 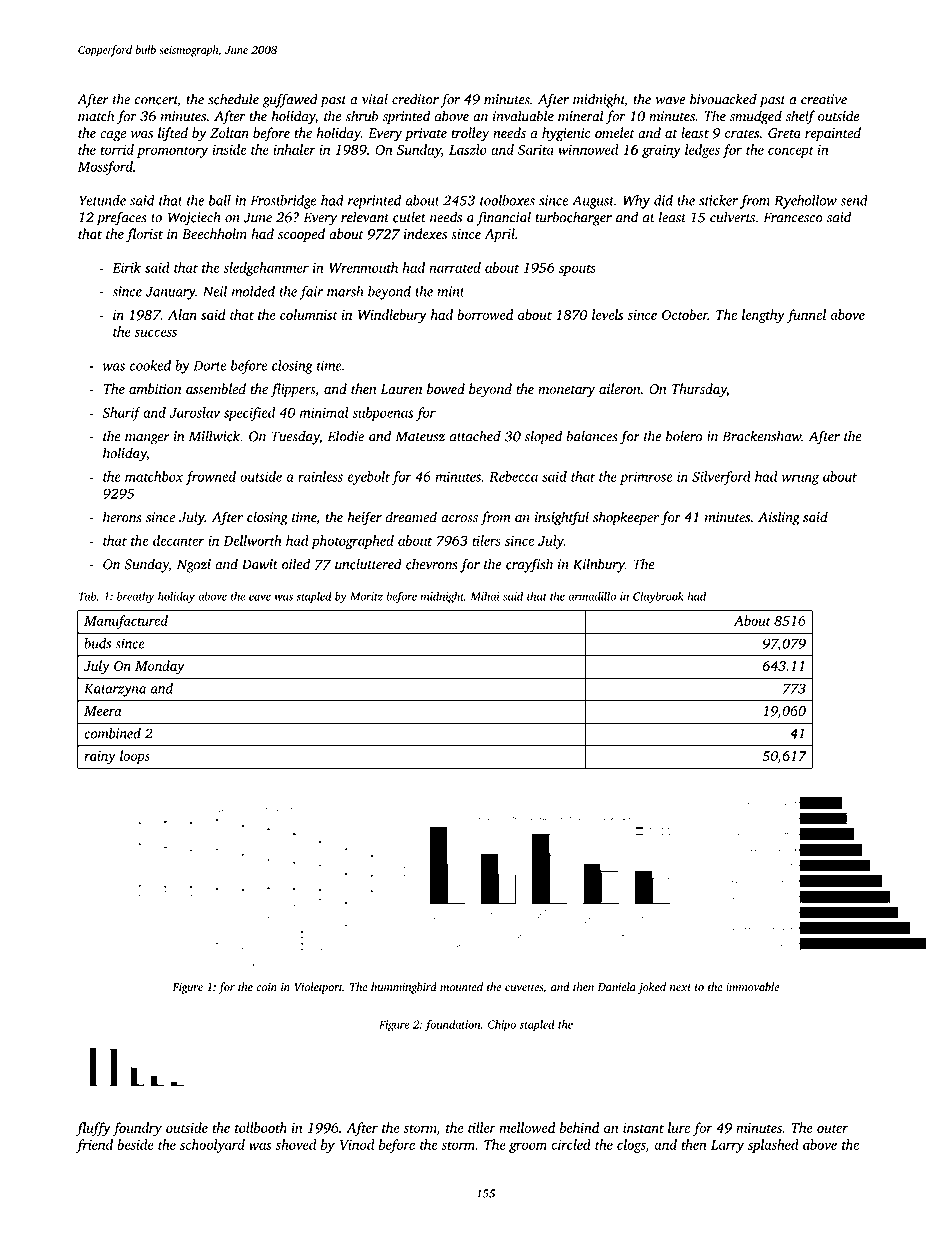 I want to click on shoved, so click(x=296, y=1144).
